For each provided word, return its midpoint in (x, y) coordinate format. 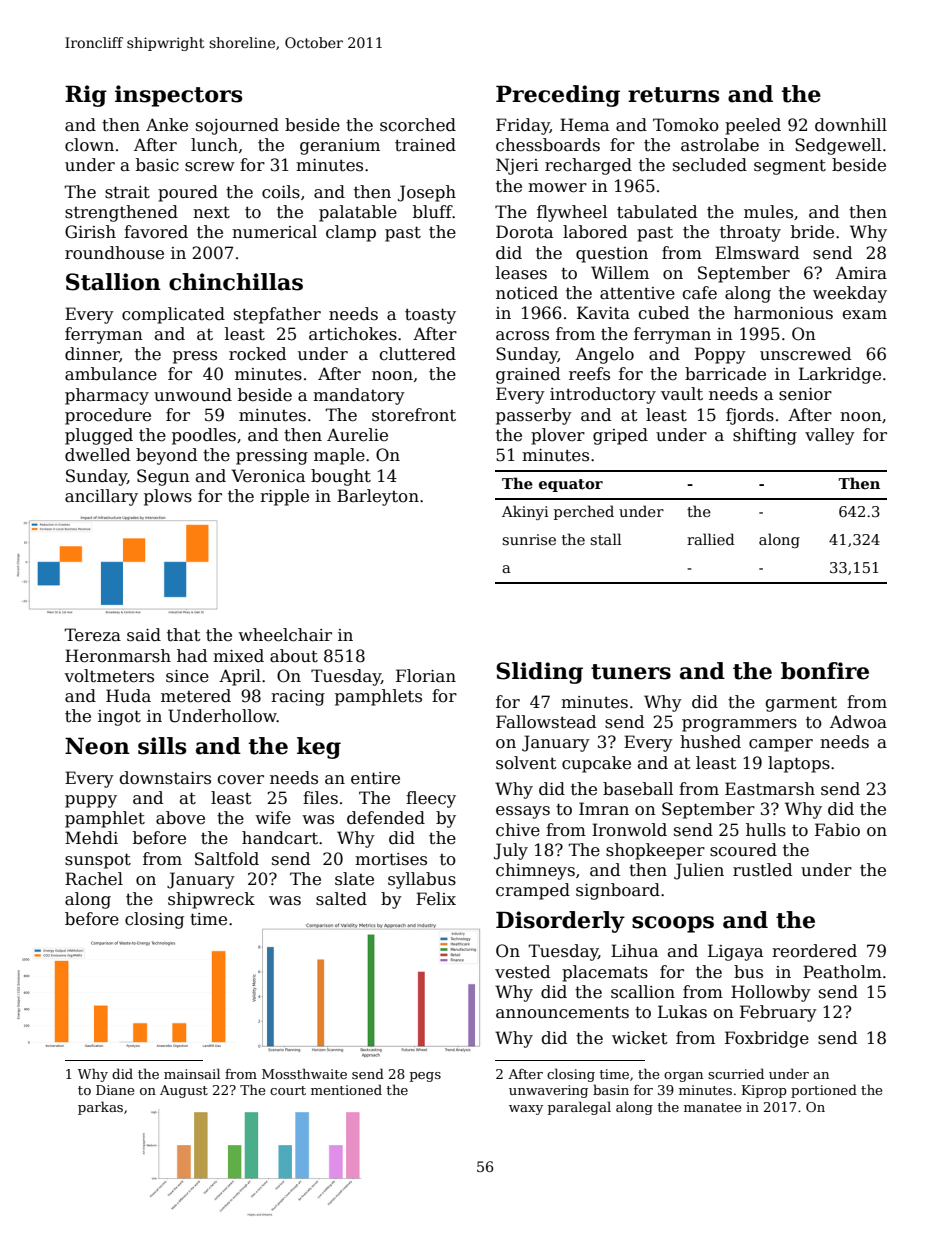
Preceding (558, 96)
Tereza (92, 635)
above (180, 818)
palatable (358, 213)
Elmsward (757, 253)
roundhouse (114, 253)
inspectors (179, 96)
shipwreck (211, 900)
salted (341, 899)
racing (298, 698)
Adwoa (858, 722)
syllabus (422, 880)
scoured (743, 850)
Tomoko (686, 125)
